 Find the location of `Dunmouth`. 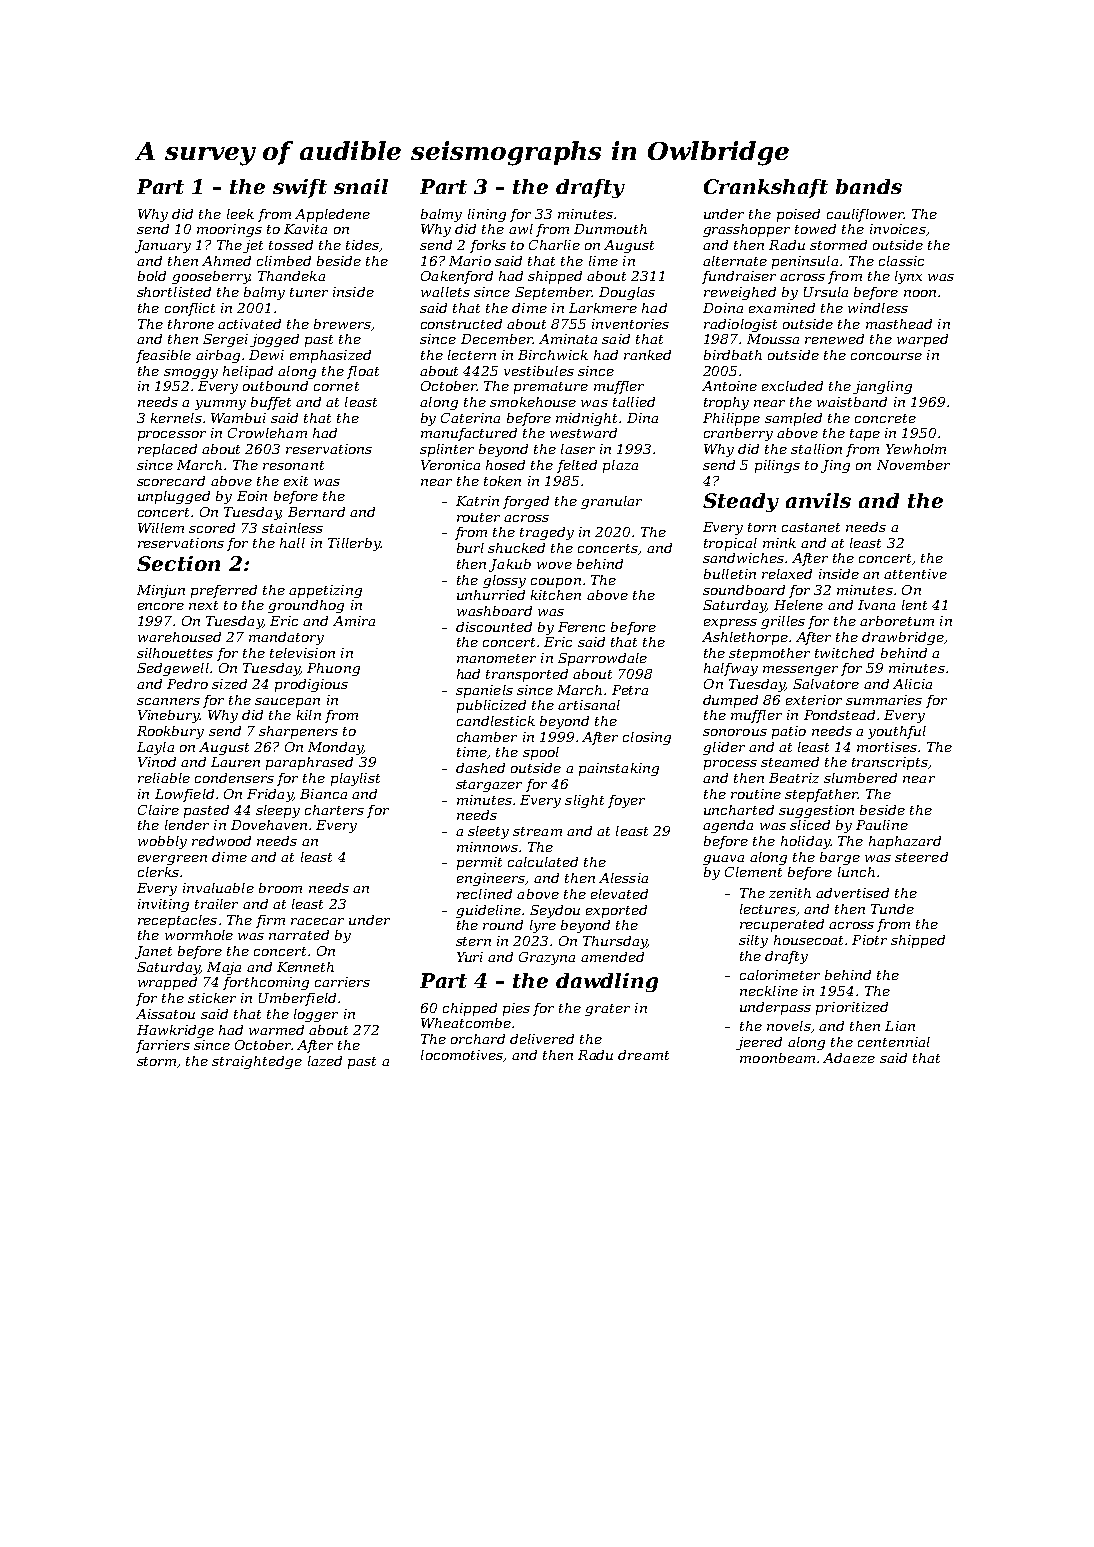

Dunmouth is located at coordinates (610, 229).
